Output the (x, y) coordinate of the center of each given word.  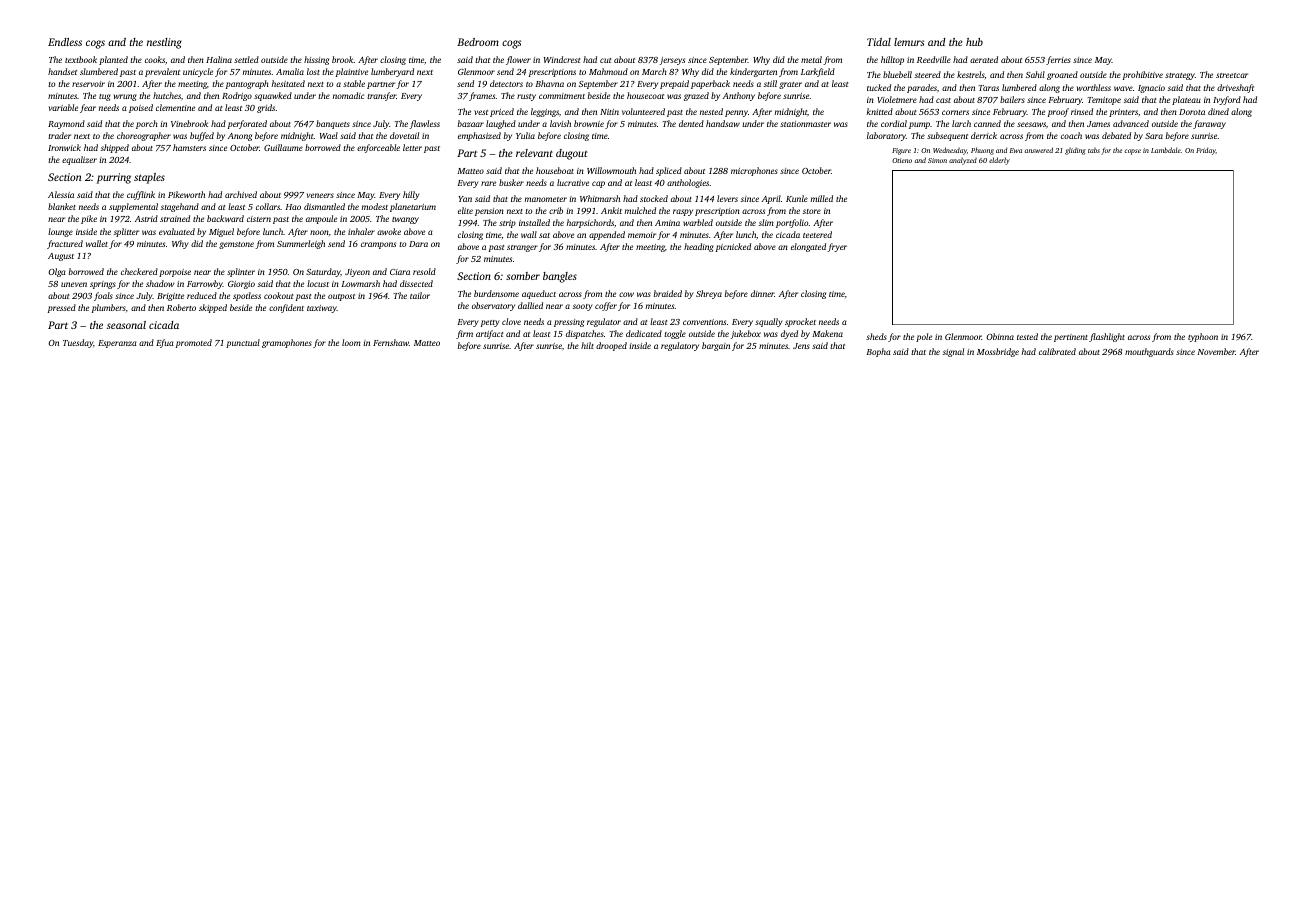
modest (375, 206)
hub (974, 42)
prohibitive (1143, 75)
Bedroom (478, 42)
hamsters (189, 147)
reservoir (88, 84)
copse (1133, 152)
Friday (1206, 151)
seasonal (126, 325)
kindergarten (753, 72)
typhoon (1203, 337)
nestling (164, 43)
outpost (341, 297)
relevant (534, 153)
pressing (569, 323)
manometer (546, 199)
